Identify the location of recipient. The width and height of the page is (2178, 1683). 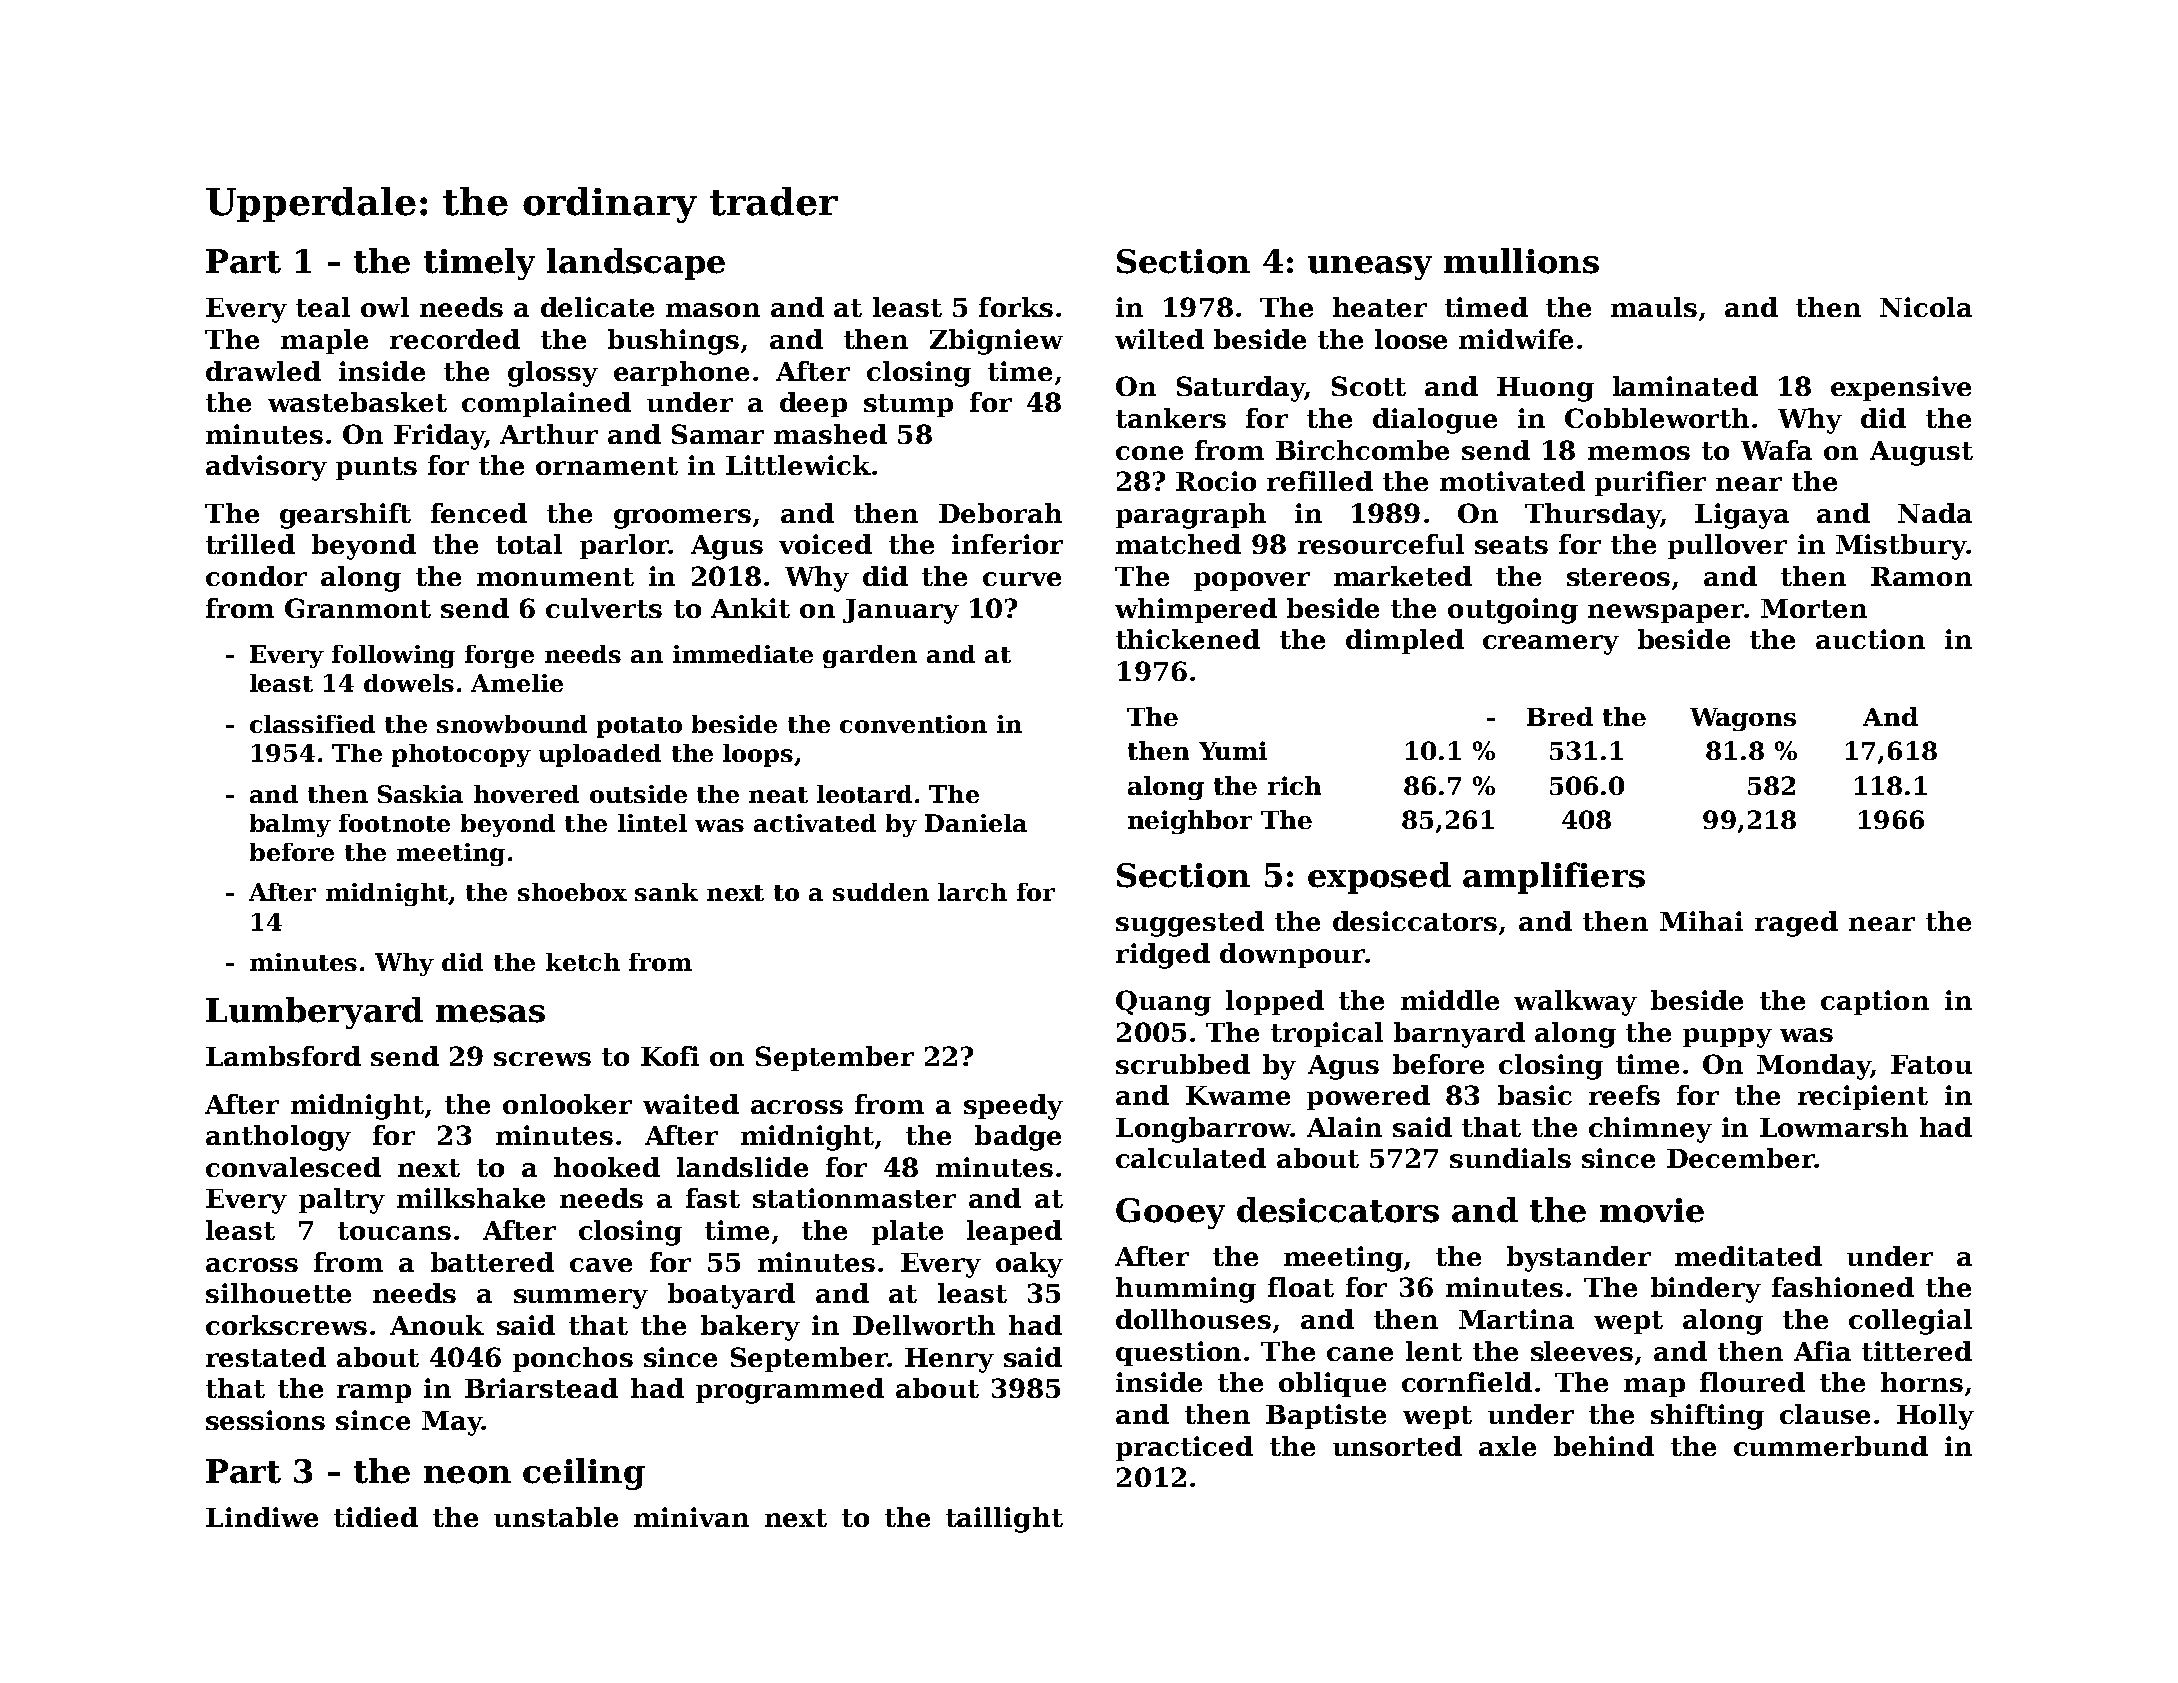
(1863, 1097).
